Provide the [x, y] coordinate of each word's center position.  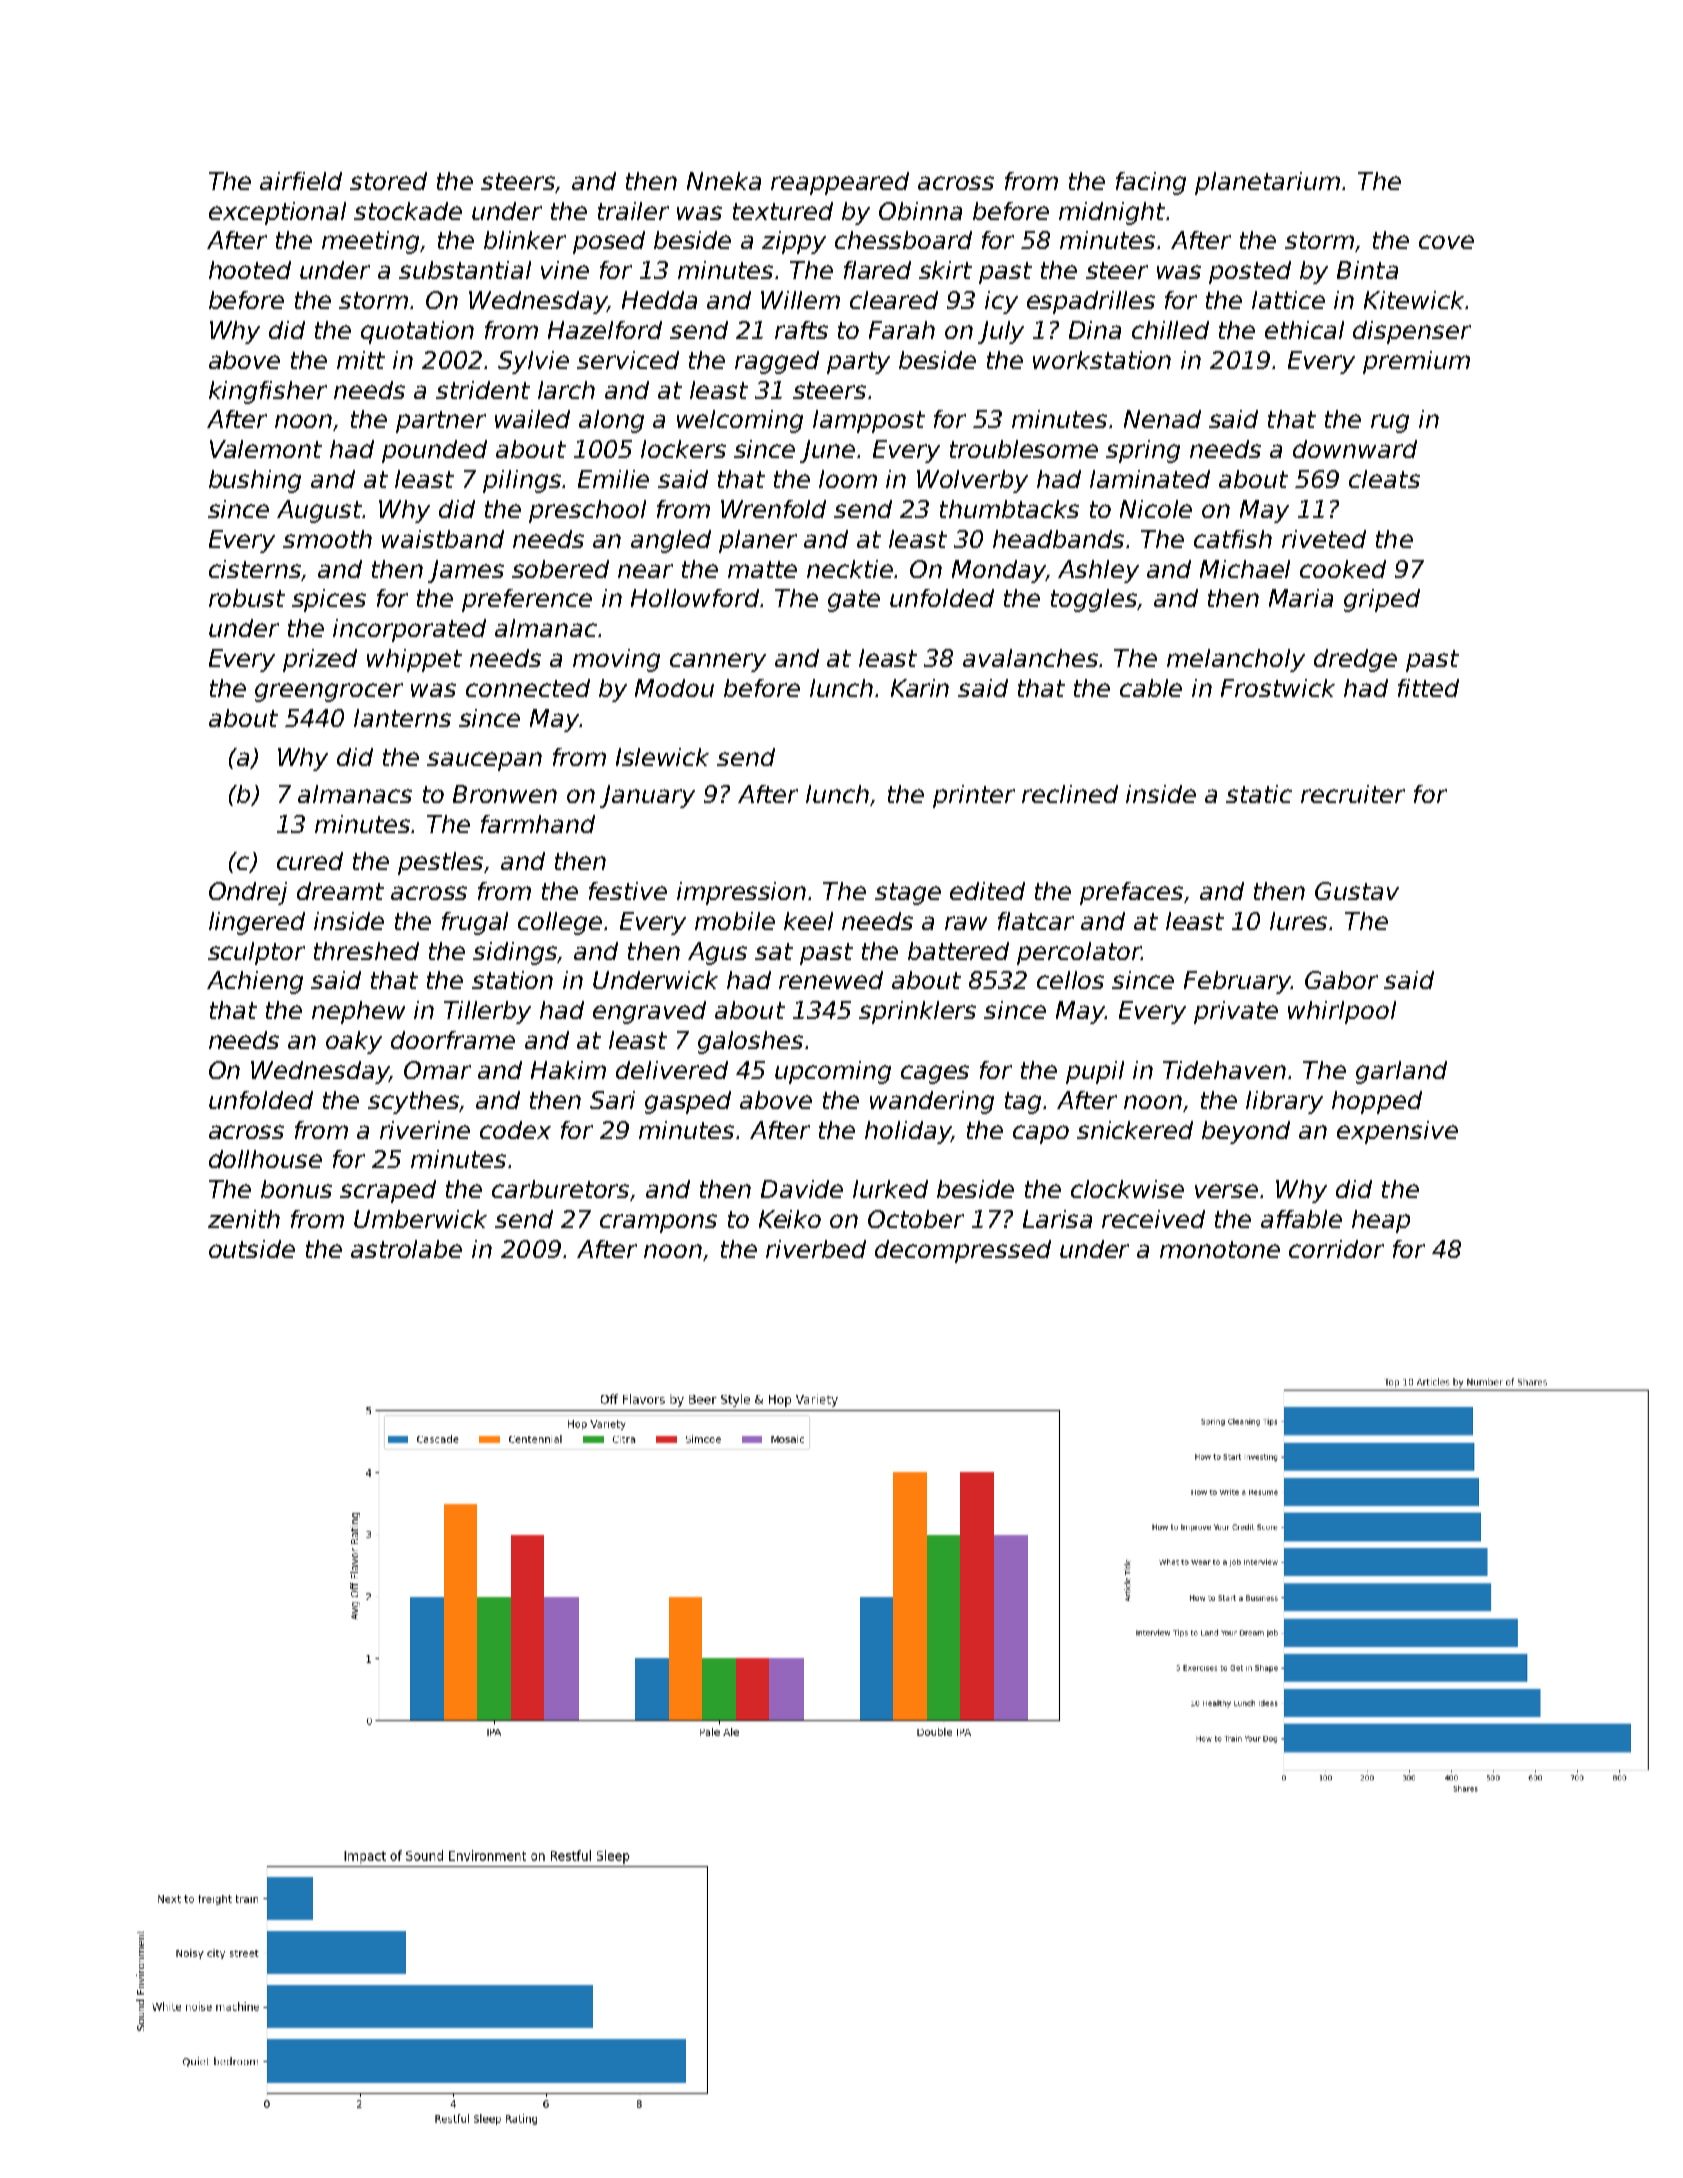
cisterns [255, 569]
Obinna [920, 211]
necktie [851, 569]
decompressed [963, 1251]
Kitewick [1414, 300]
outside [252, 1249]
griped [1382, 600]
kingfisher [268, 392]
